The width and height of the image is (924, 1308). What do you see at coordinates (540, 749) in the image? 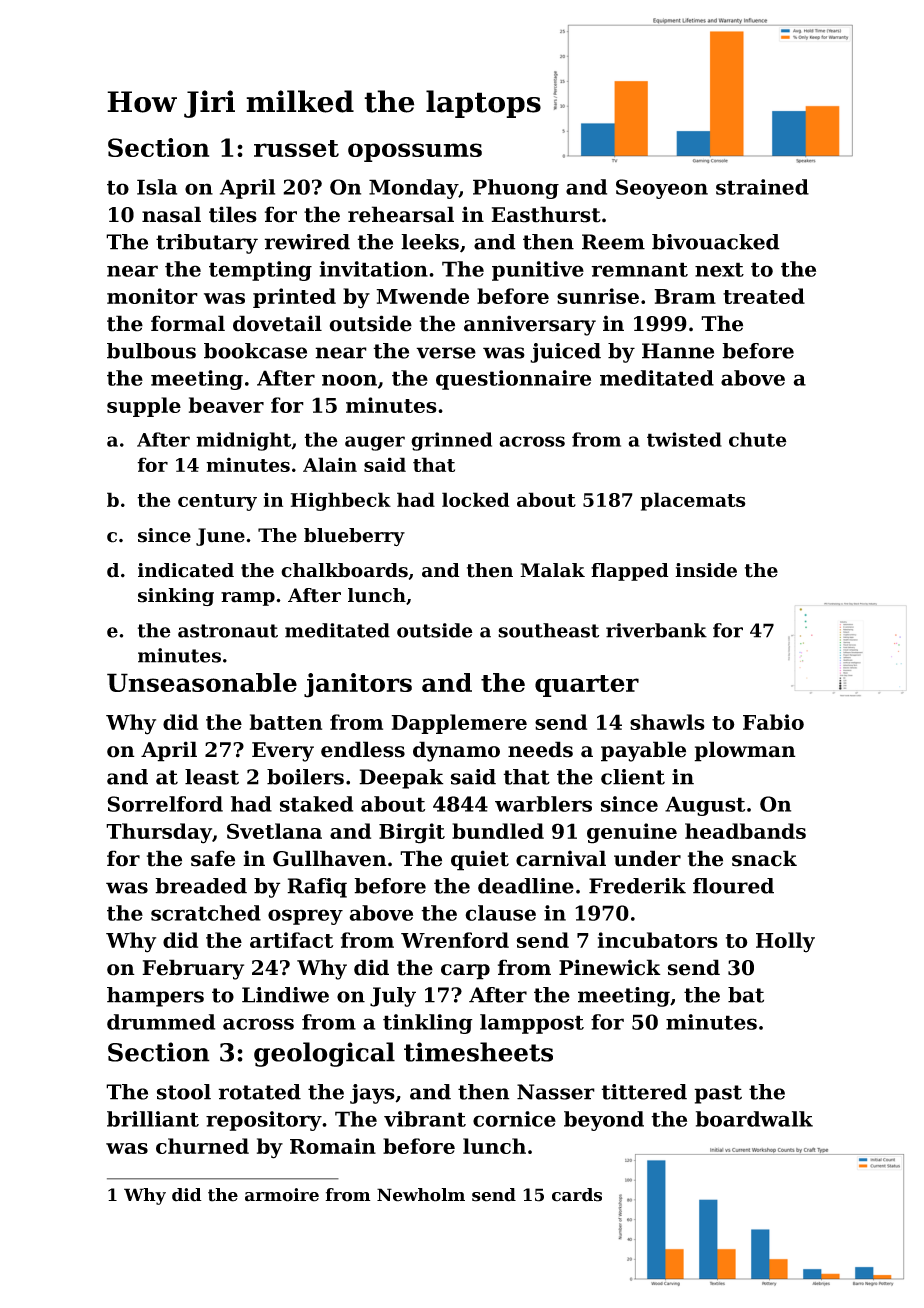
I see `needs` at bounding box center [540, 749].
